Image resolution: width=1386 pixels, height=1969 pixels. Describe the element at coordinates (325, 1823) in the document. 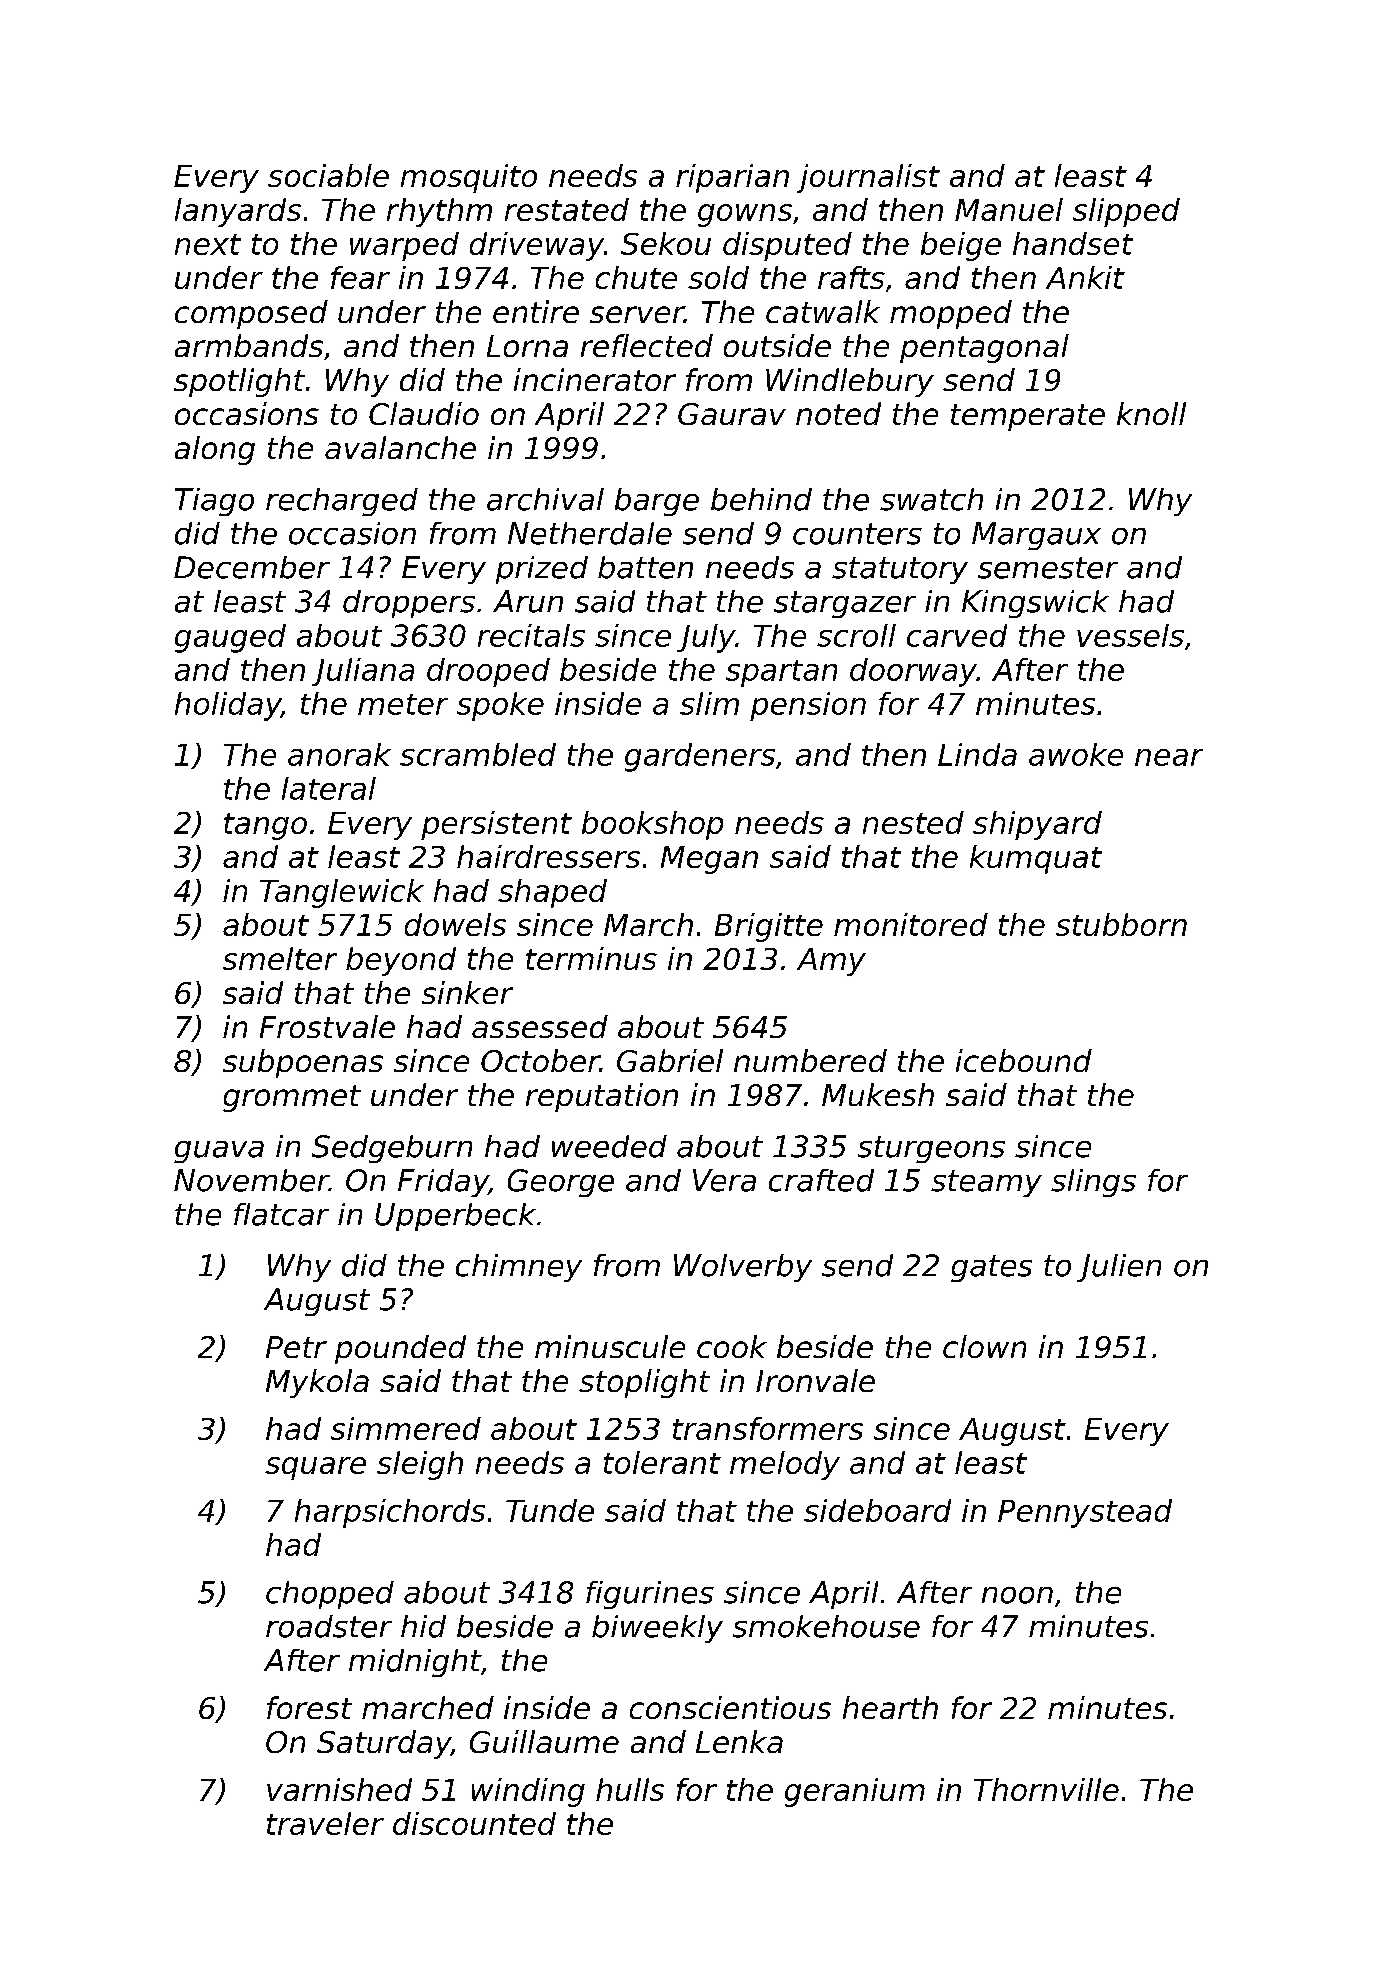

I see `traveler` at that location.
